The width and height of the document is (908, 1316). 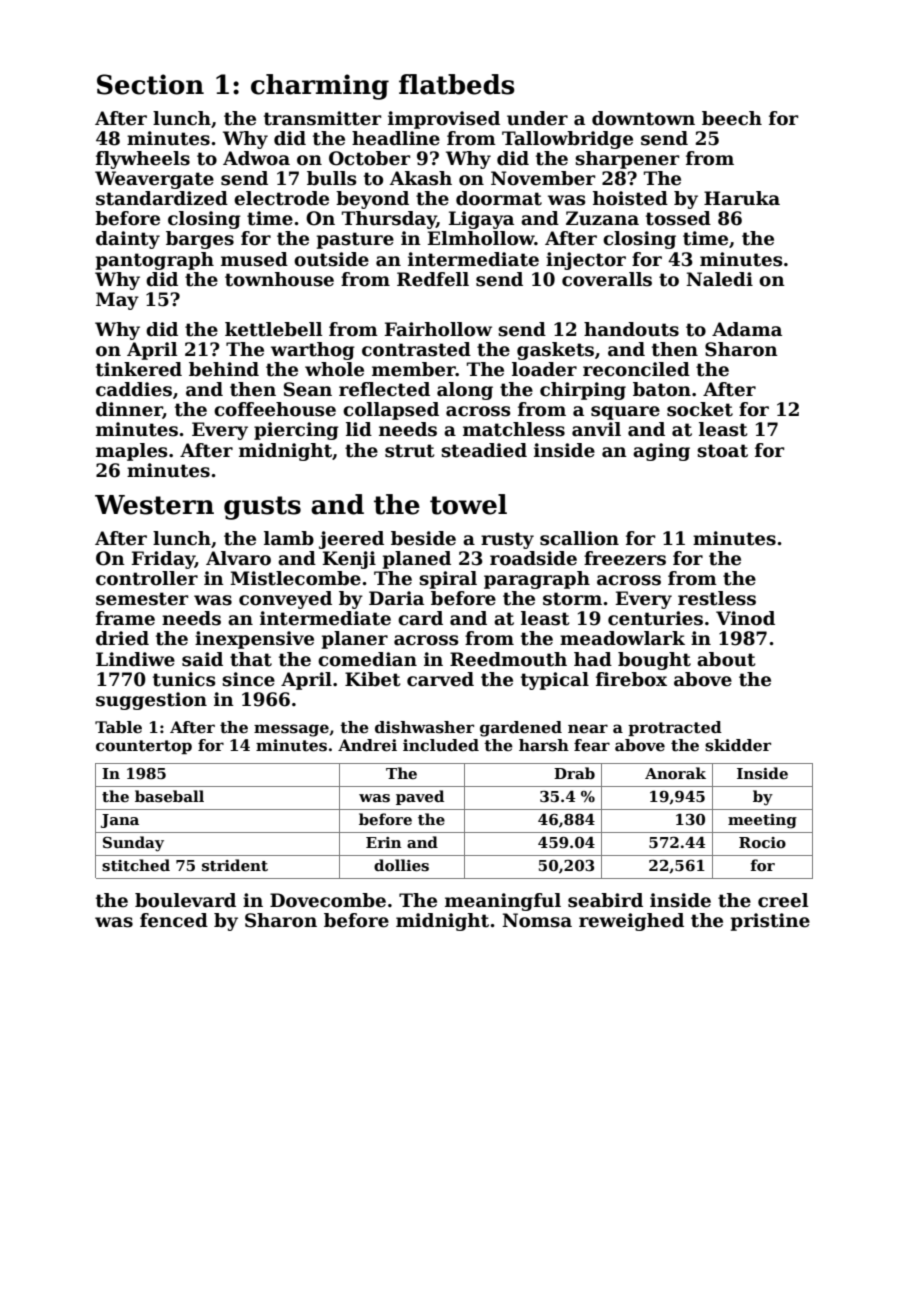 What do you see at coordinates (254, 640) in the document?
I see `inexpensive` at bounding box center [254, 640].
